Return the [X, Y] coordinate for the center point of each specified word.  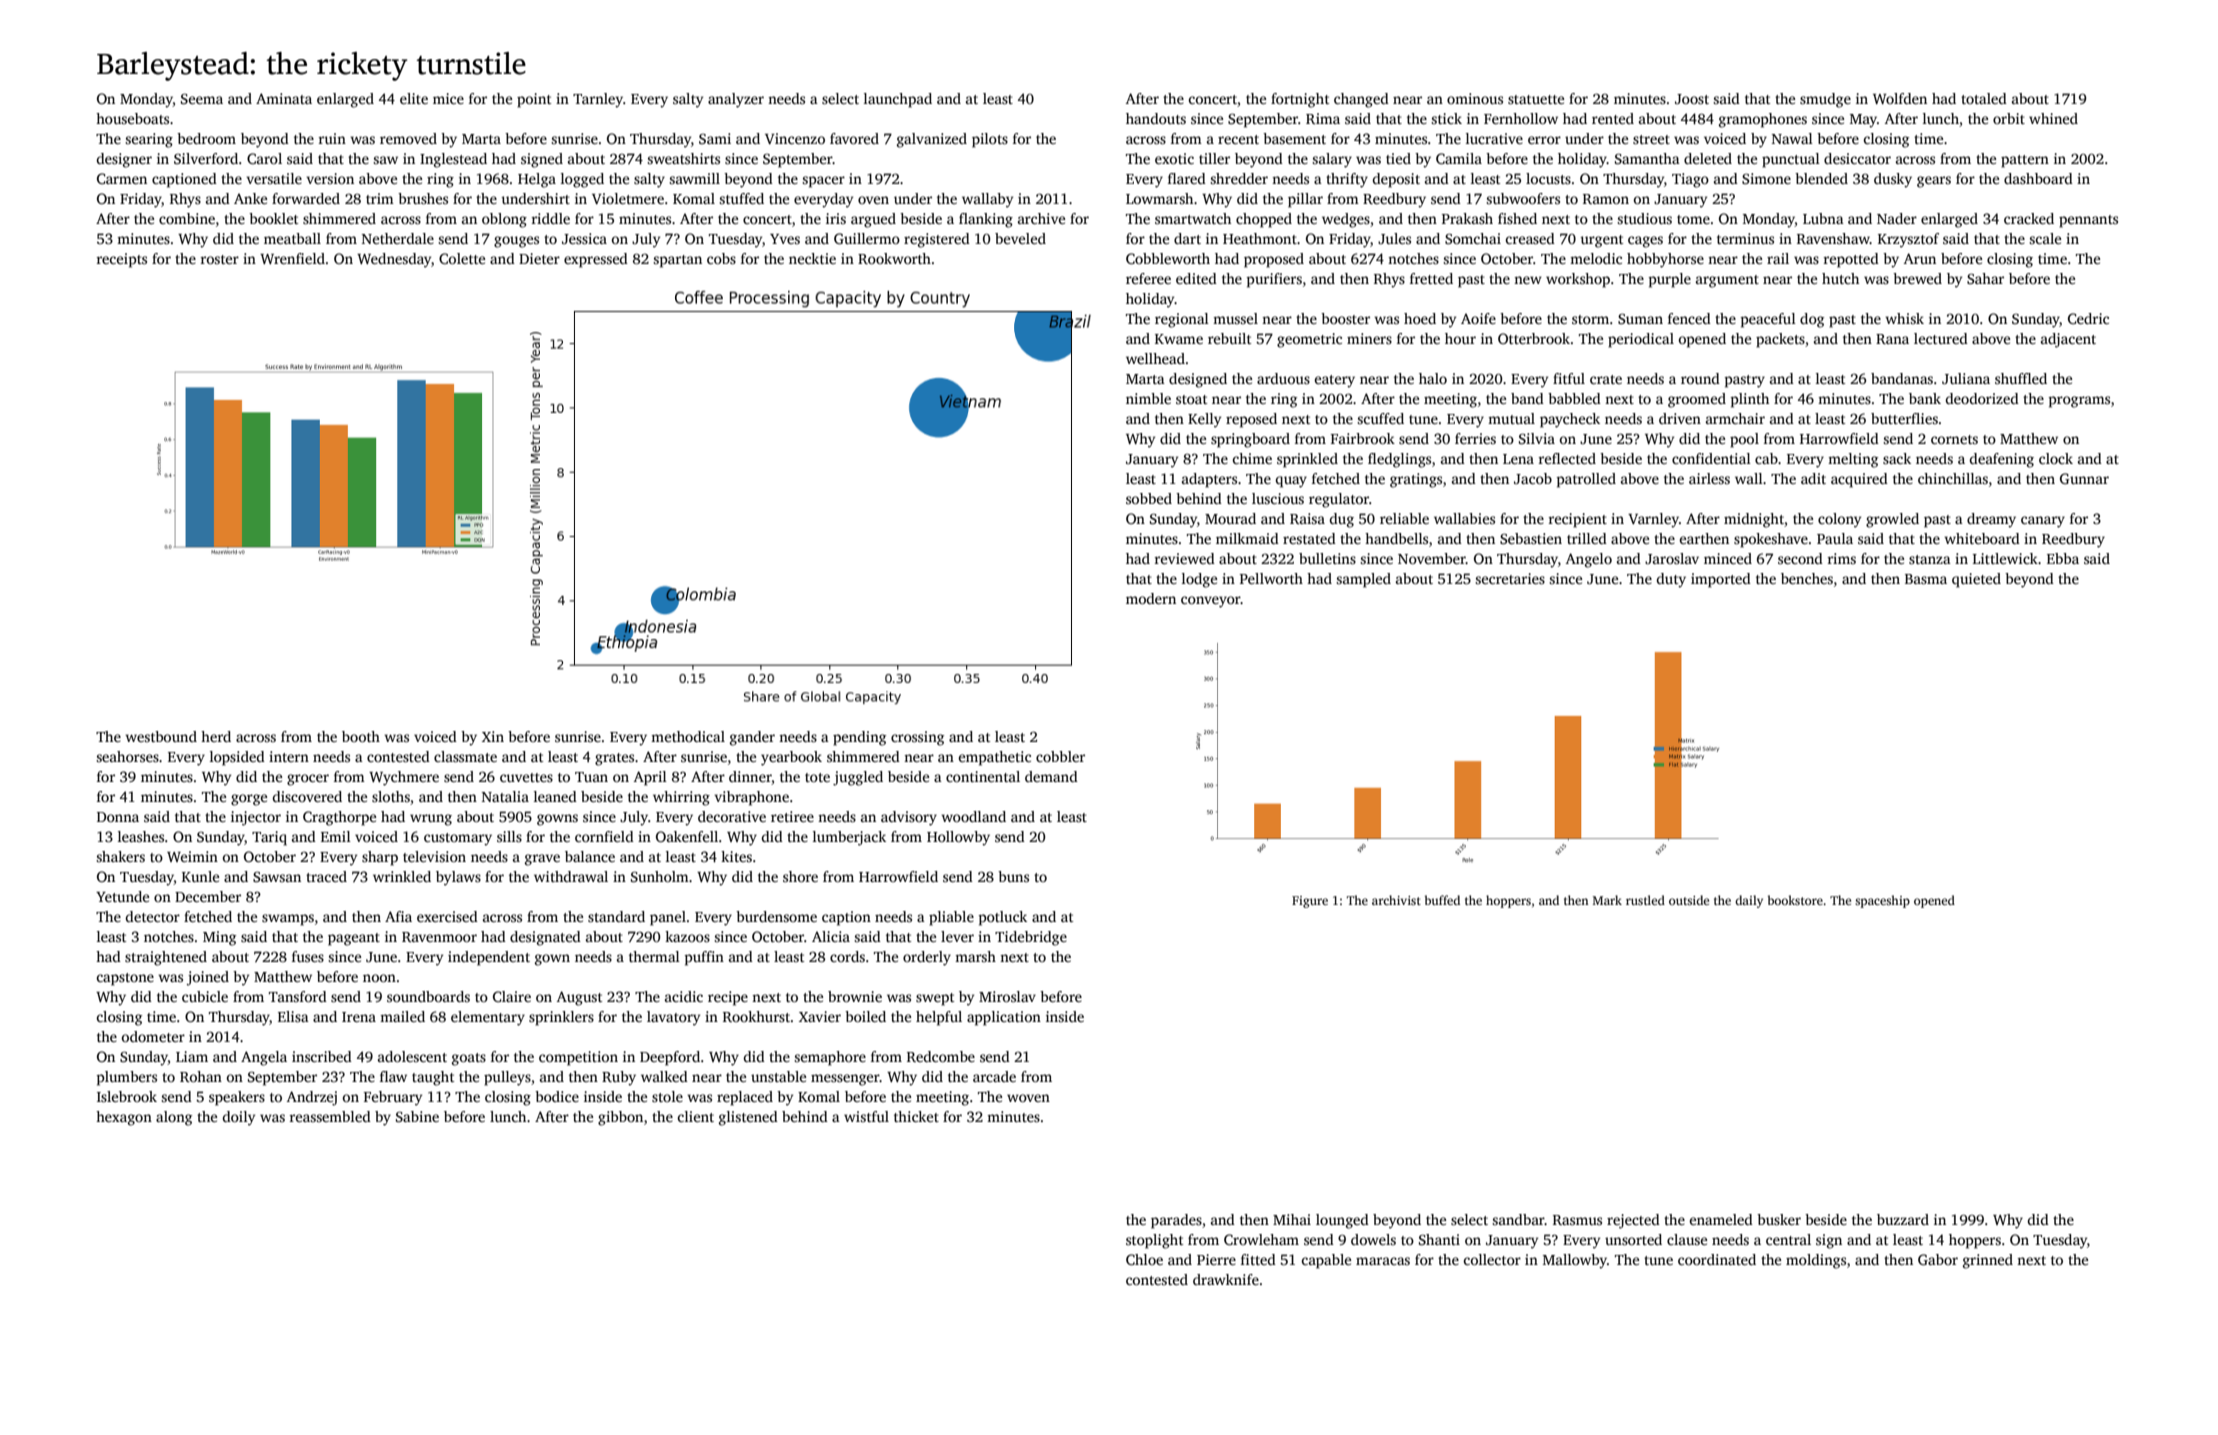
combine [187, 218]
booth [361, 736]
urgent [1601, 241]
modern [1151, 598]
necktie [812, 258]
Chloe [1144, 1259]
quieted [1976, 580]
